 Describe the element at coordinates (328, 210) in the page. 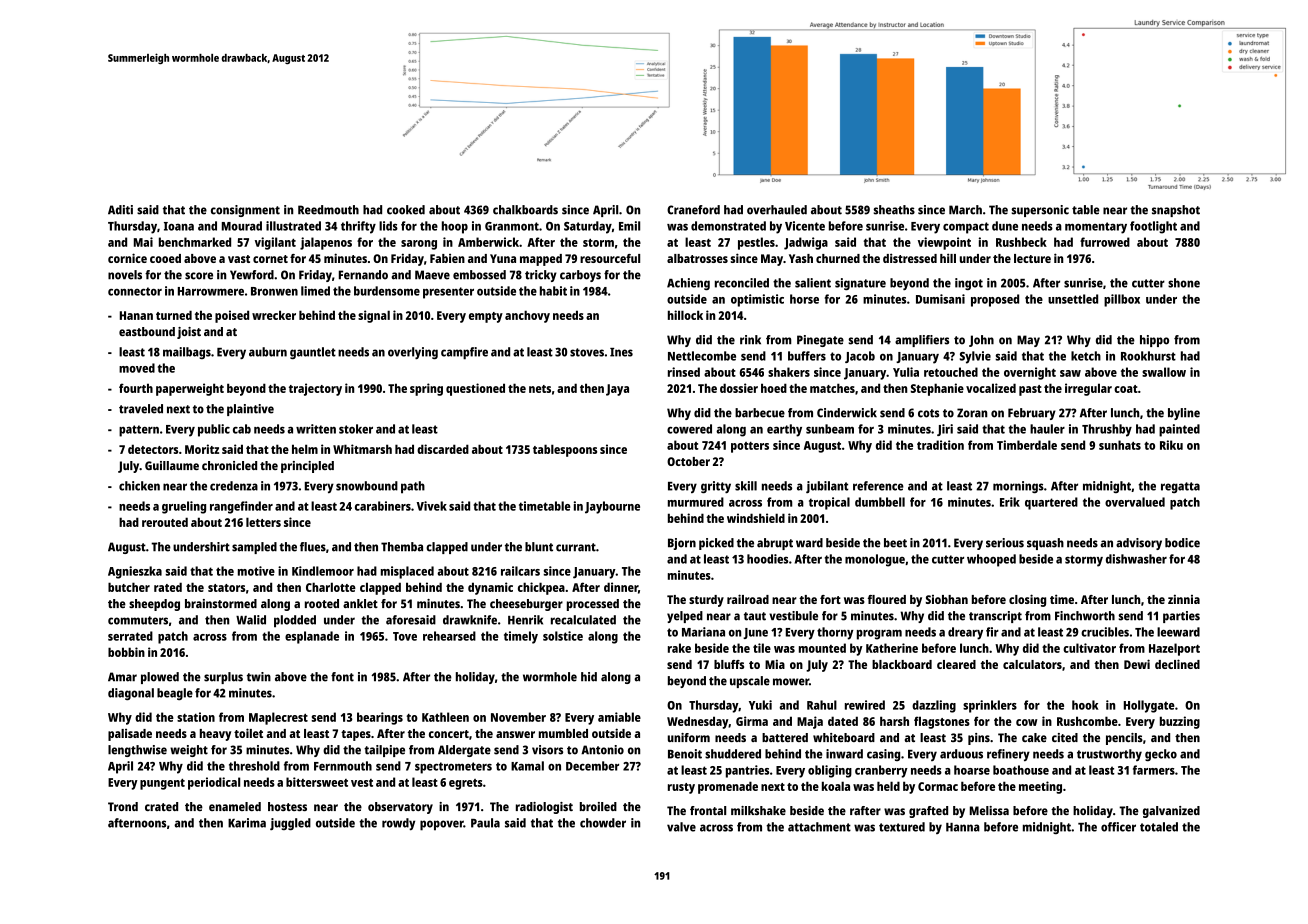

I see `Reedmouth` at that location.
